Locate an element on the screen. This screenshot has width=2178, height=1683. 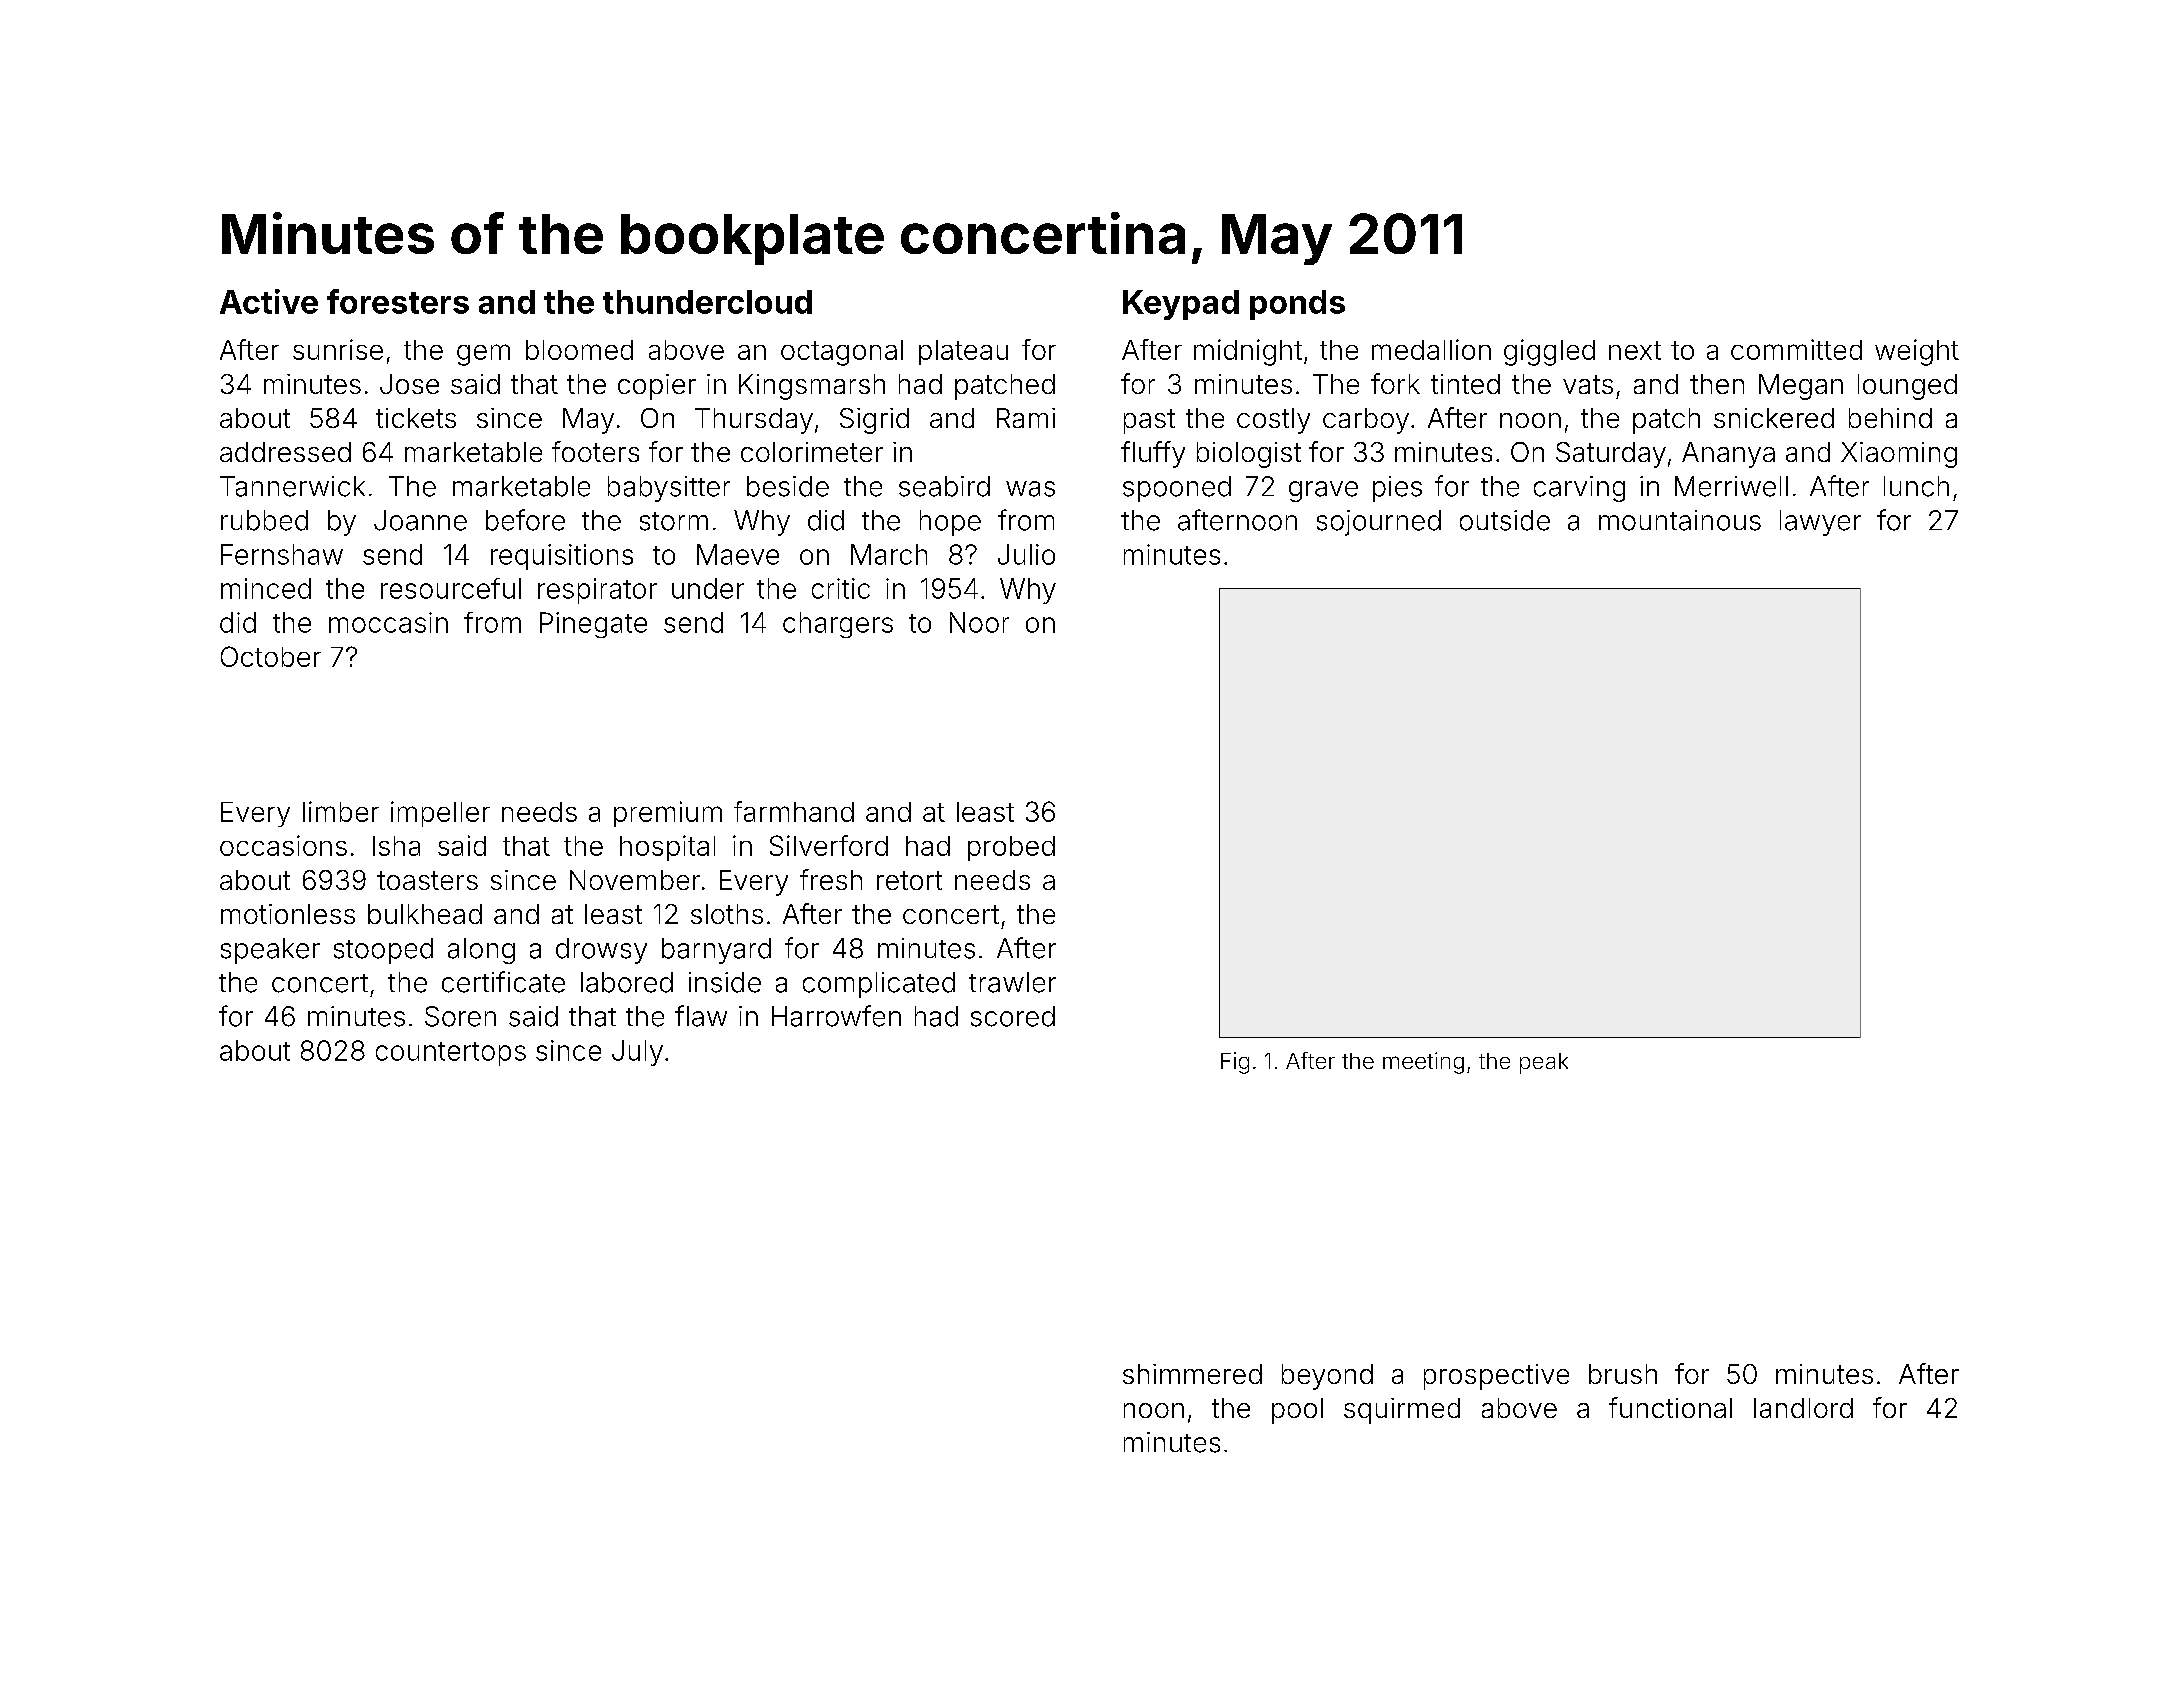
Noor is located at coordinates (979, 622).
